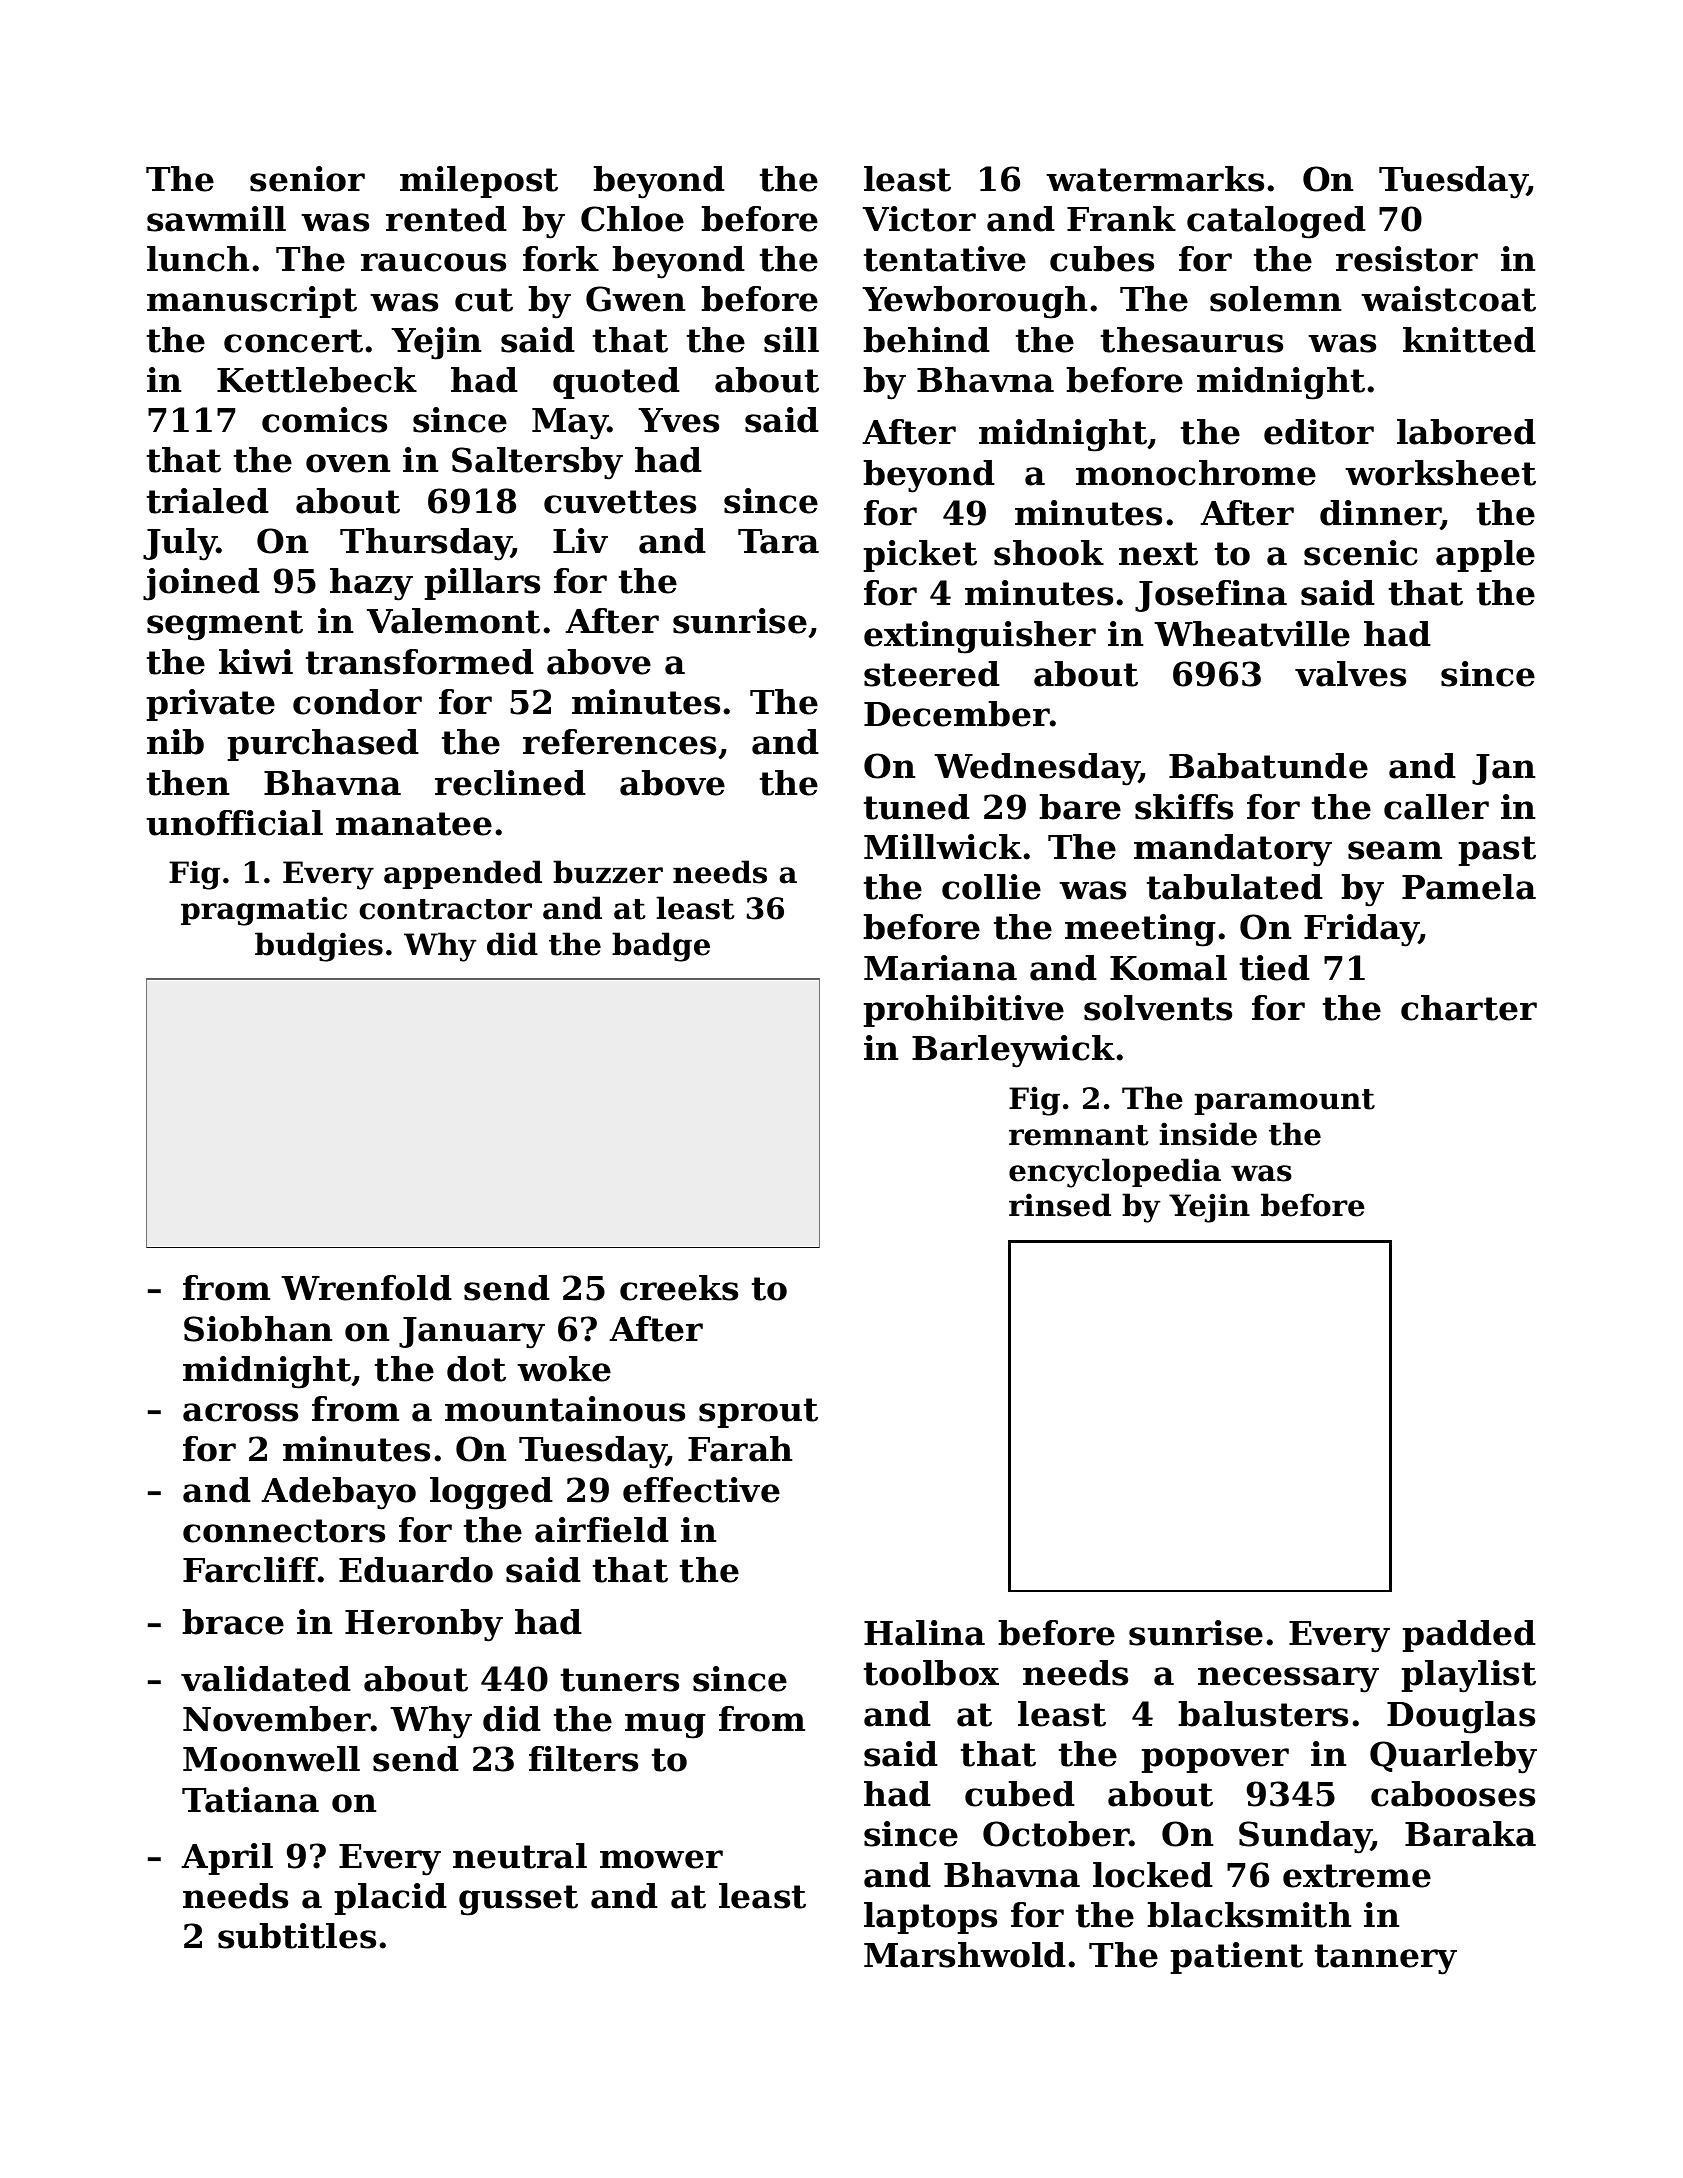 This image has width=1683, height=2178. I want to click on watermarks, so click(1155, 179).
